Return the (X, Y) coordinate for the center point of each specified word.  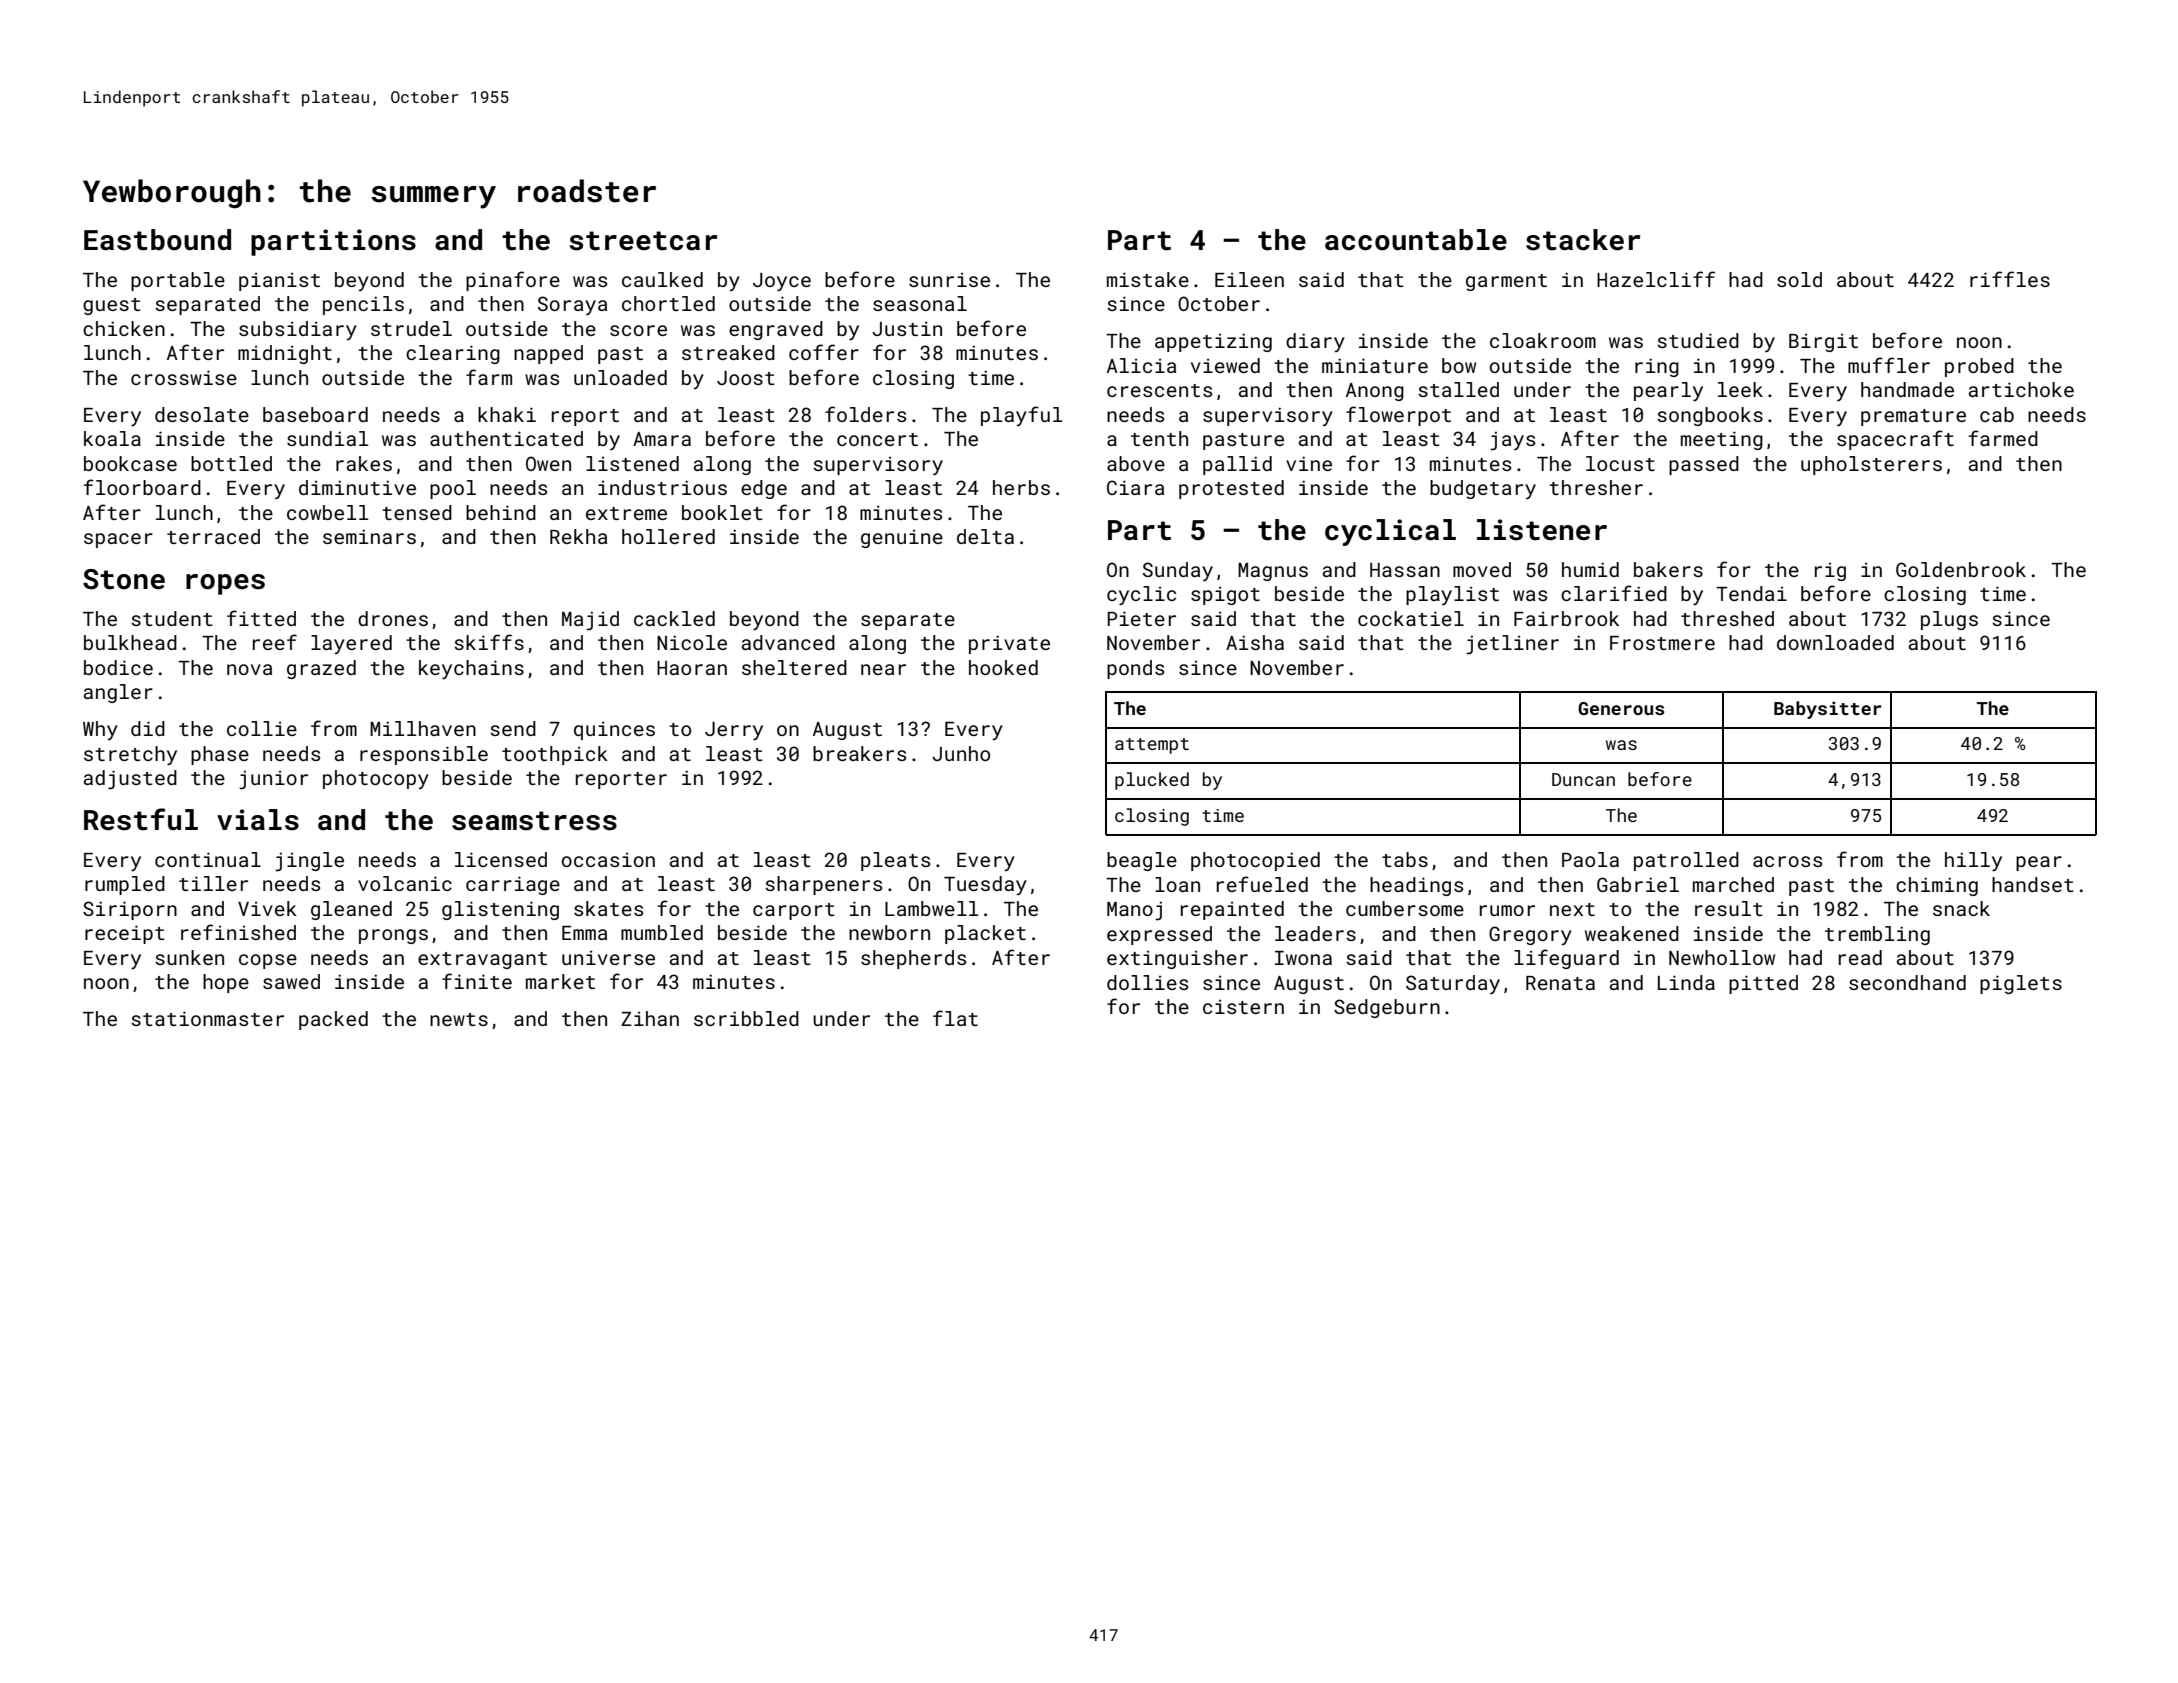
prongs (393, 936)
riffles (2010, 279)
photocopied (1255, 861)
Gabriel (1638, 884)
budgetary (1483, 489)
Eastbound (157, 240)
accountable (1416, 240)
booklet (722, 512)
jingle (309, 862)
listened (632, 463)
